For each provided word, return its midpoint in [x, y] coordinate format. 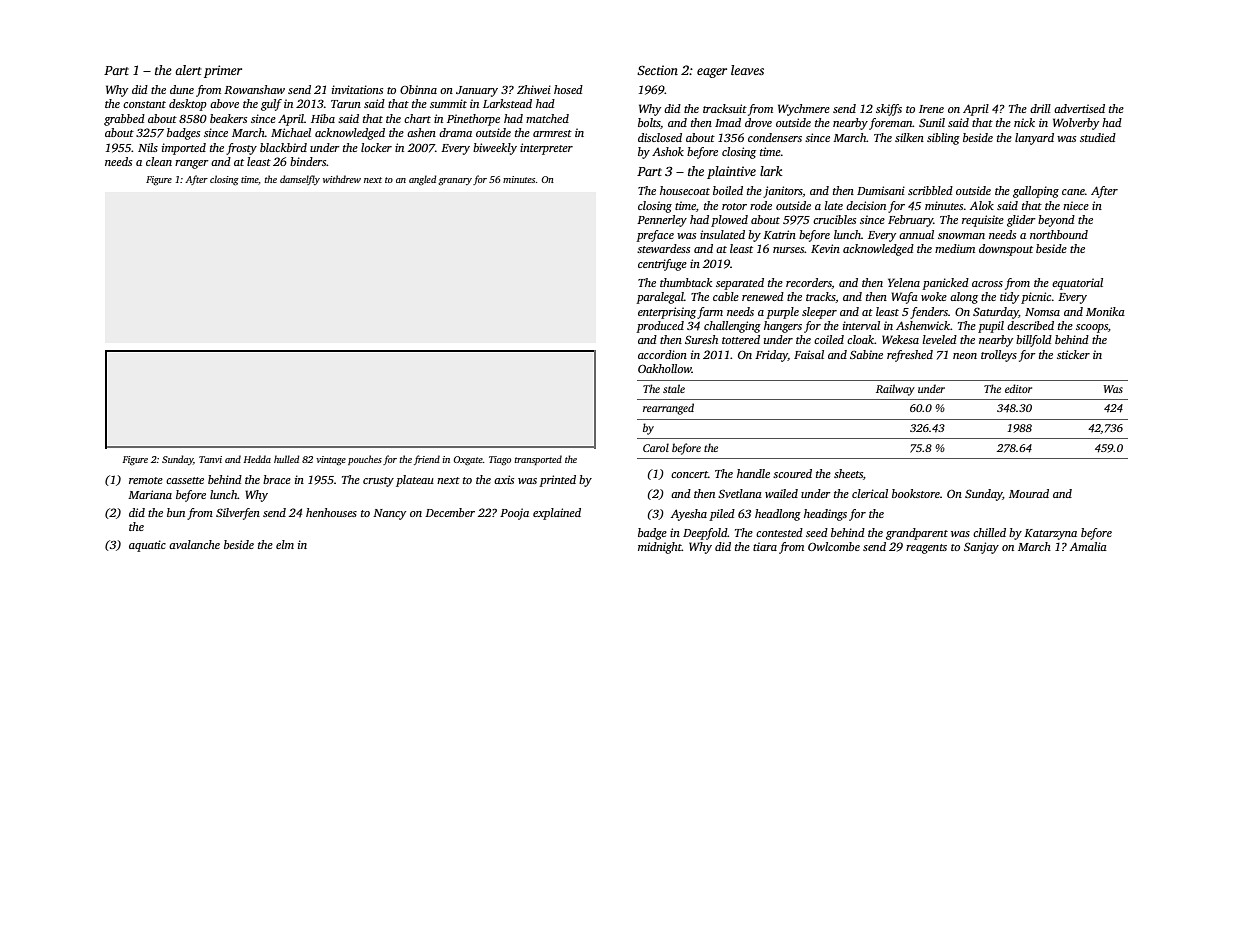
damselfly [300, 180]
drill [1040, 108]
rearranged [668, 409]
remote [146, 480]
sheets [848, 473]
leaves [747, 70]
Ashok [668, 151]
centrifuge [662, 265]
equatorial [1077, 284]
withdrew [342, 179]
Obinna [418, 89]
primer [223, 71]
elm [285, 544]
